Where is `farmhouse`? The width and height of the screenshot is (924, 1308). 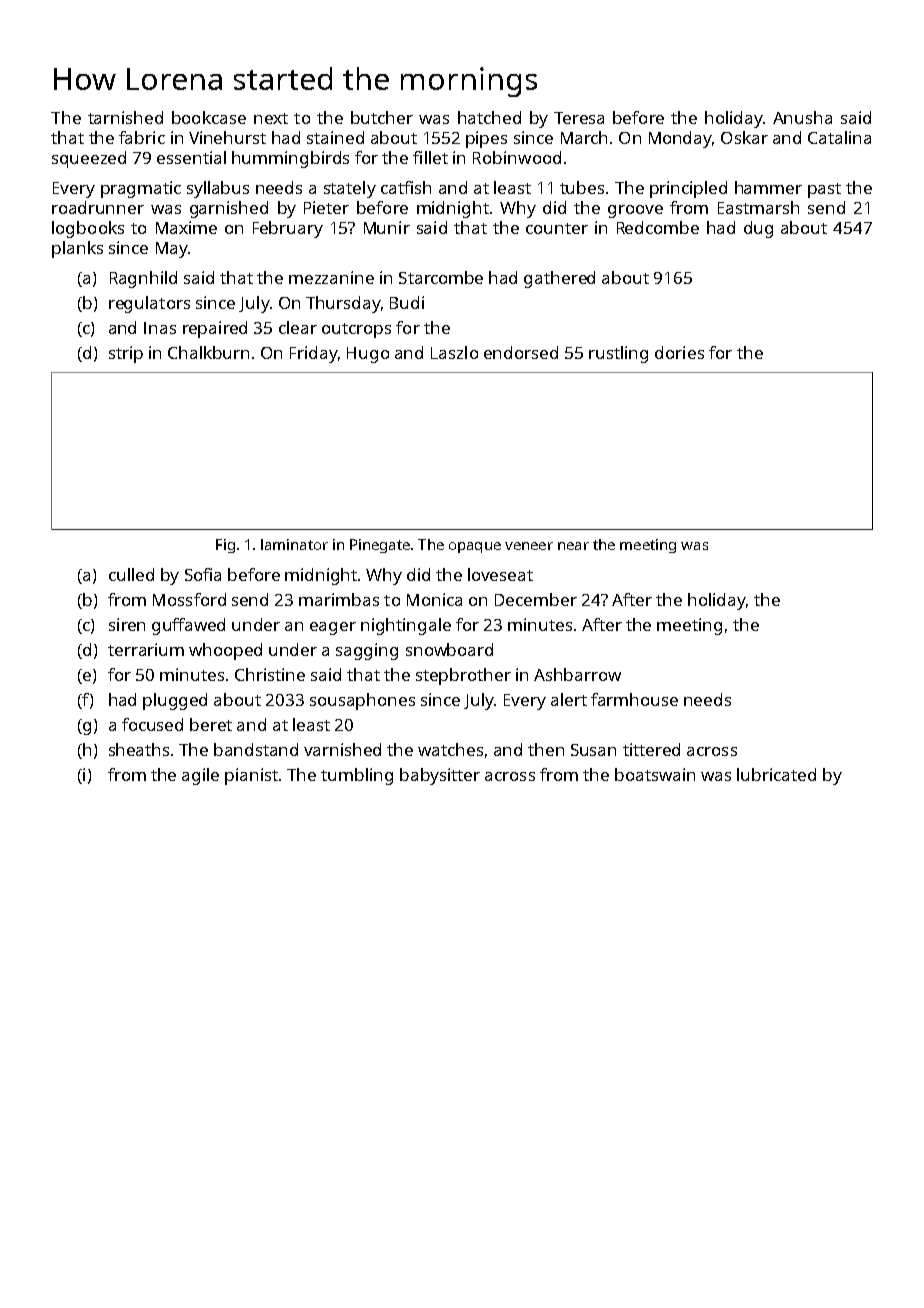
farmhouse is located at coordinates (634, 699).
